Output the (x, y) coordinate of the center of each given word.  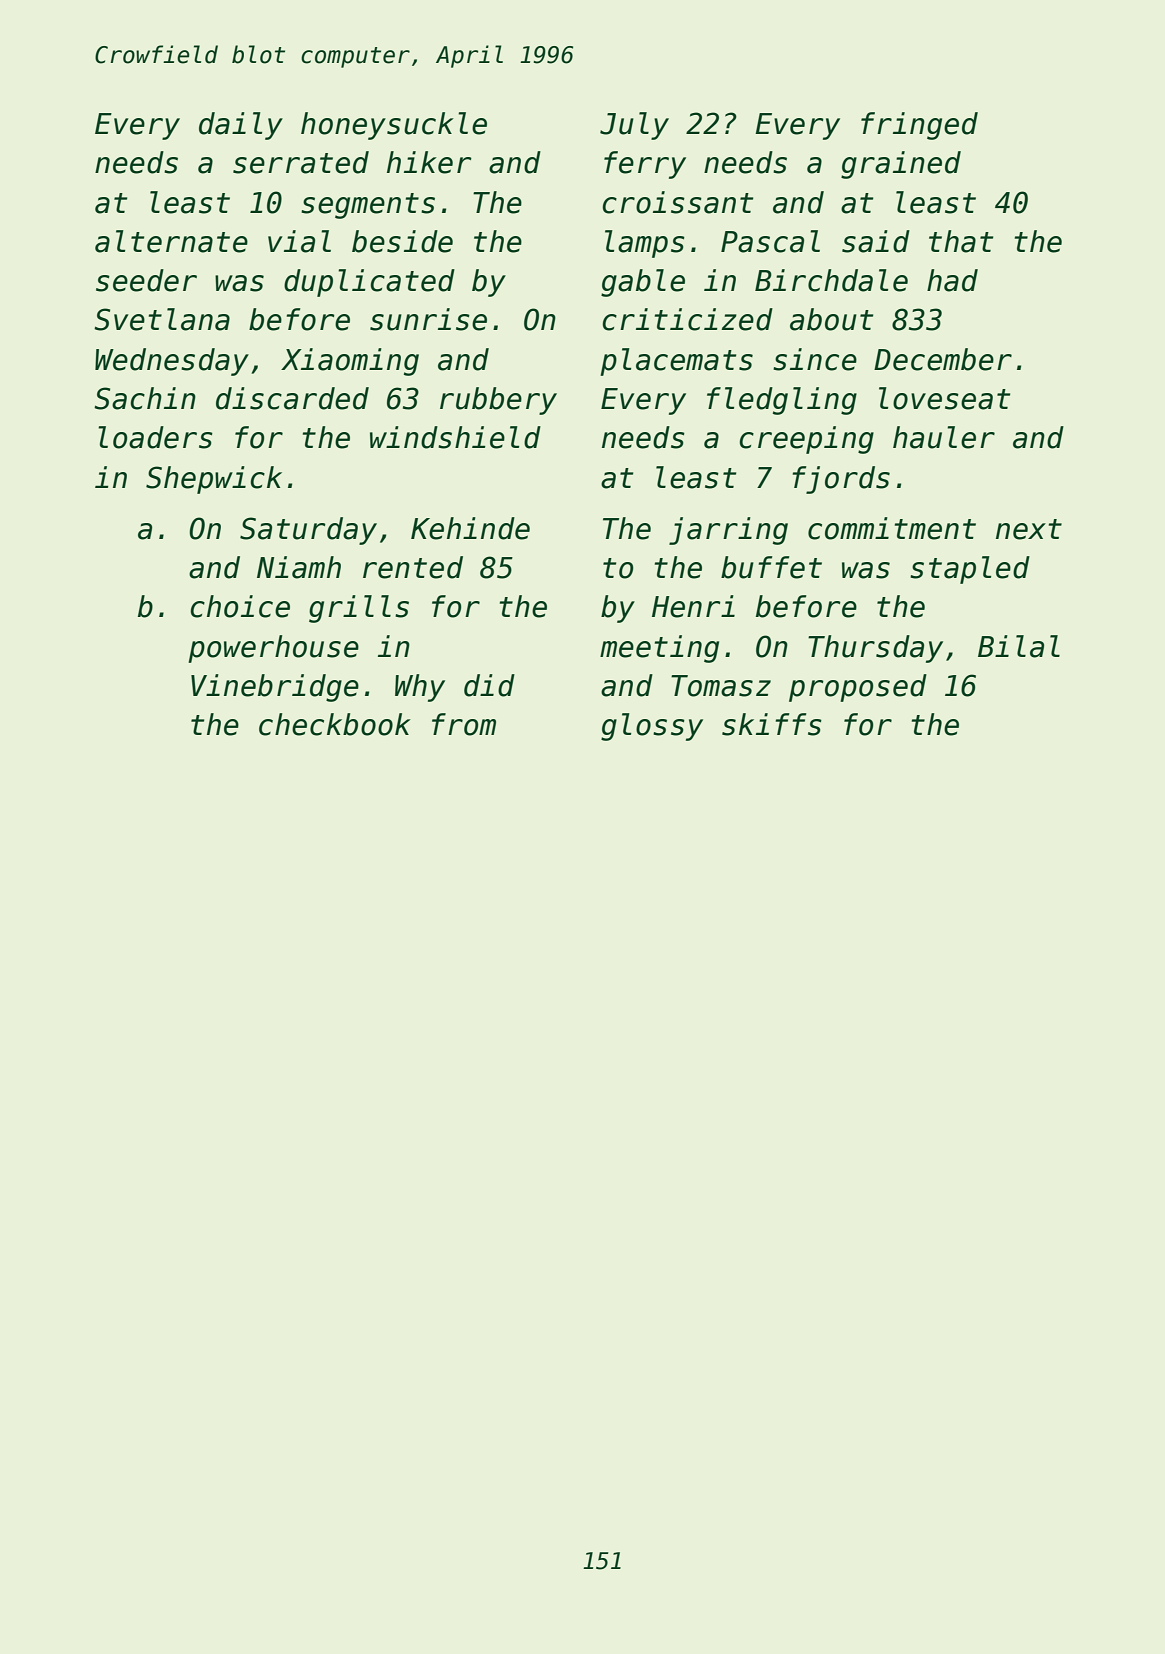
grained (901, 165)
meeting (659, 649)
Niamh (299, 567)
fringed (919, 126)
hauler (944, 437)
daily (241, 126)
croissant (677, 202)
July (634, 126)
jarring (728, 531)
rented (413, 567)
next (1029, 529)
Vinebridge (275, 688)
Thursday (875, 649)
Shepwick (214, 480)
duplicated (369, 283)
